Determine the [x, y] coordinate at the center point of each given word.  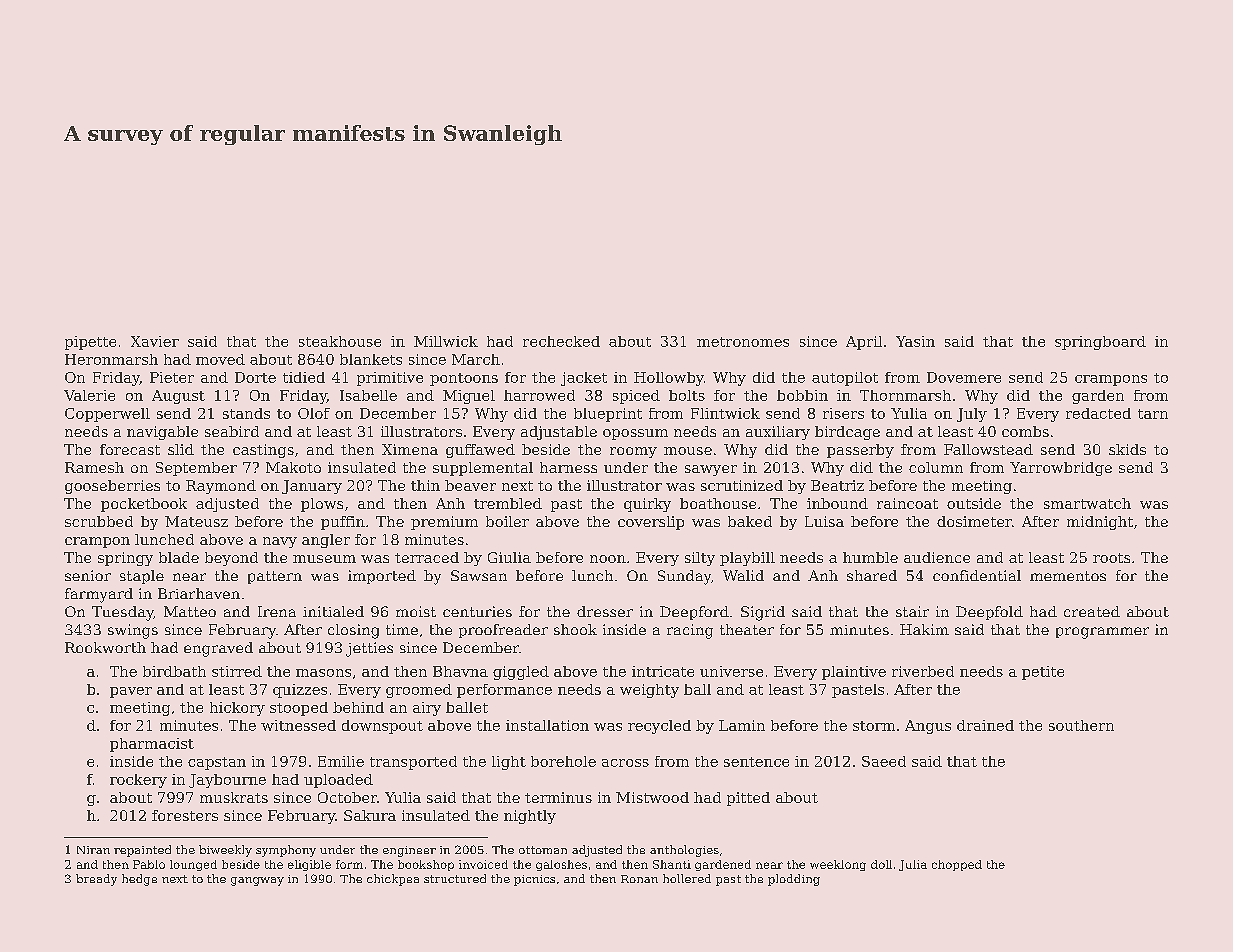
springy [125, 559]
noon [608, 559]
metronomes [743, 342]
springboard [1100, 343]
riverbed [923, 671]
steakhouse [340, 341]
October [347, 797]
